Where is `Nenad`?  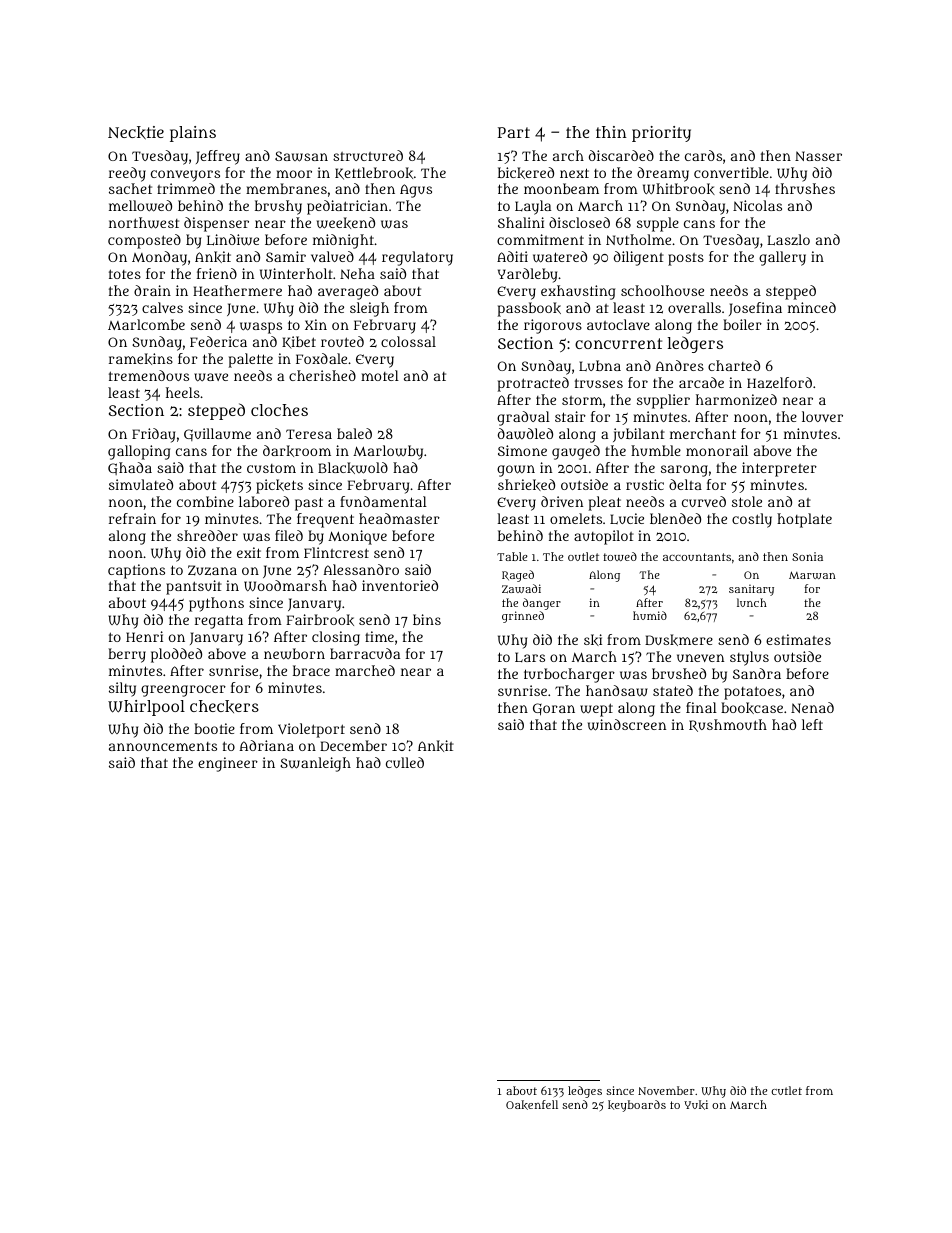
Nenad is located at coordinates (812, 707).
